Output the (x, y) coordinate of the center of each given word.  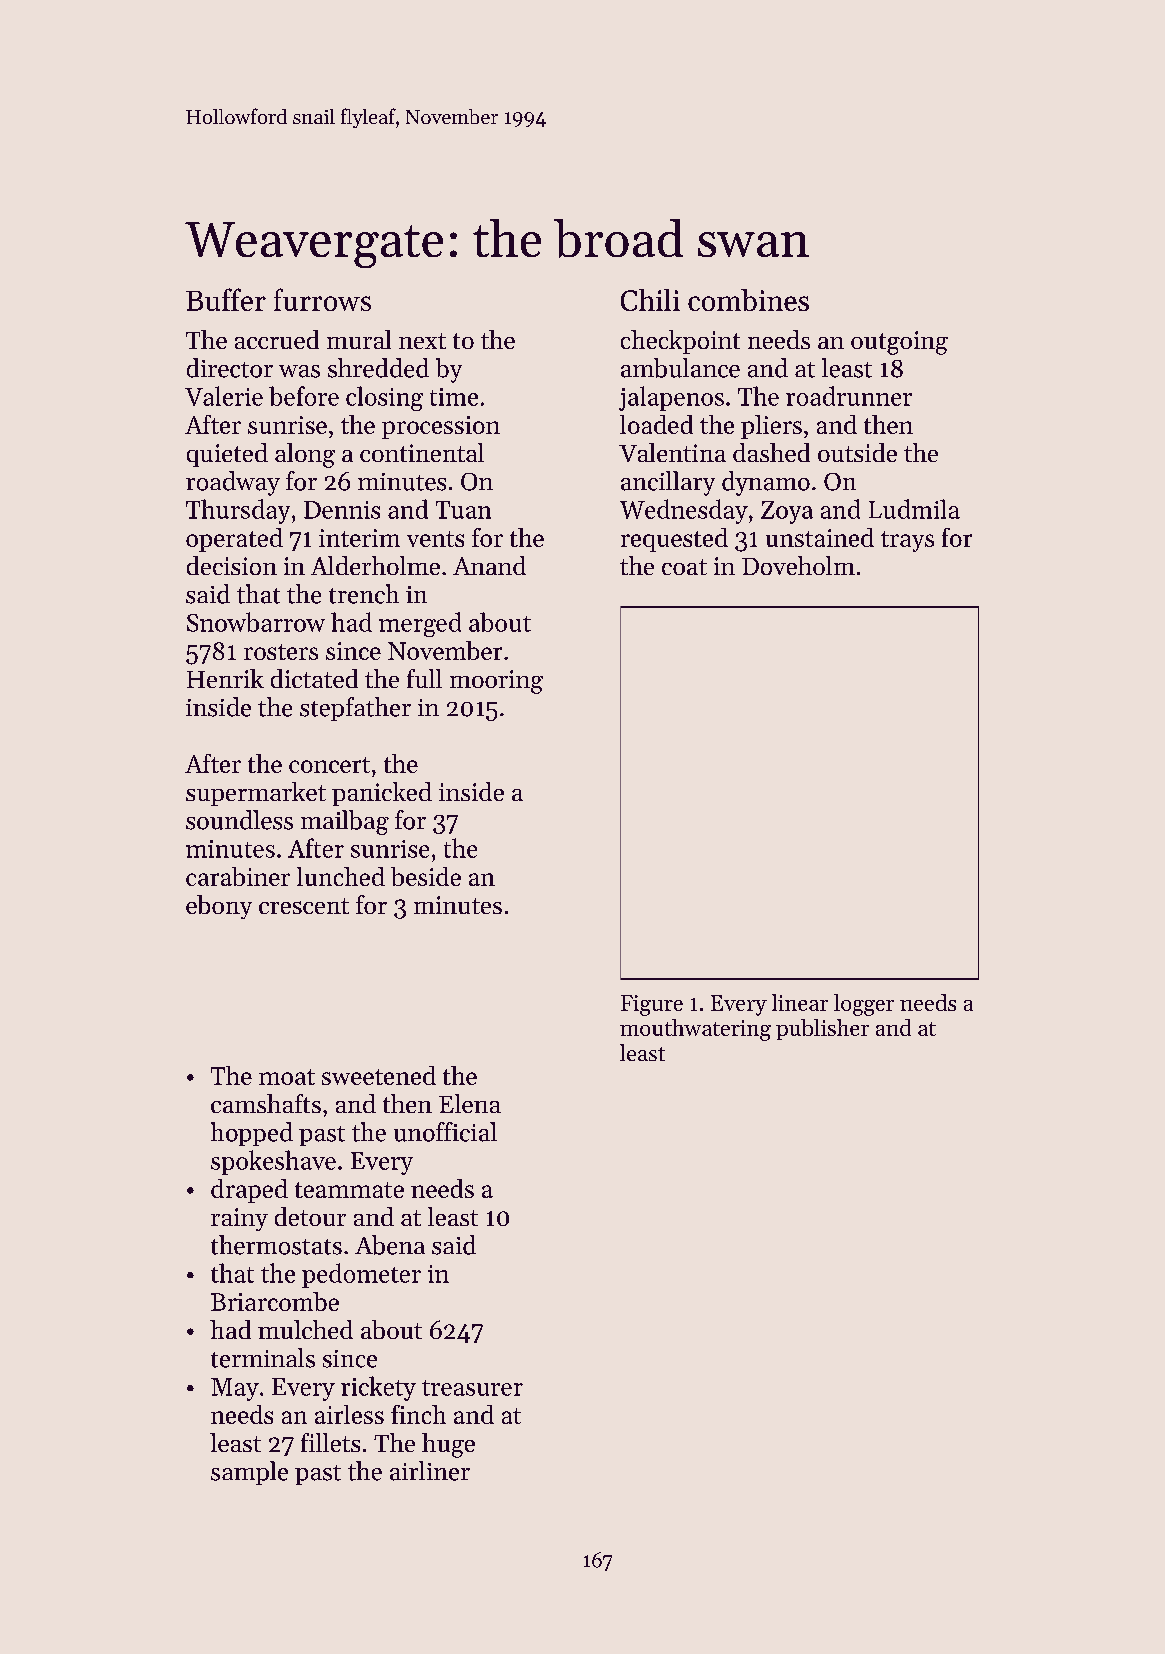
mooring (496, 682)
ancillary (668, 483)
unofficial (445, 1132)
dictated (314, 678)
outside (857, 452)
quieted (227, 455)
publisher (822, 1029)
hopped (252, 1134)
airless (349, 1414)
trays (907, 541)
